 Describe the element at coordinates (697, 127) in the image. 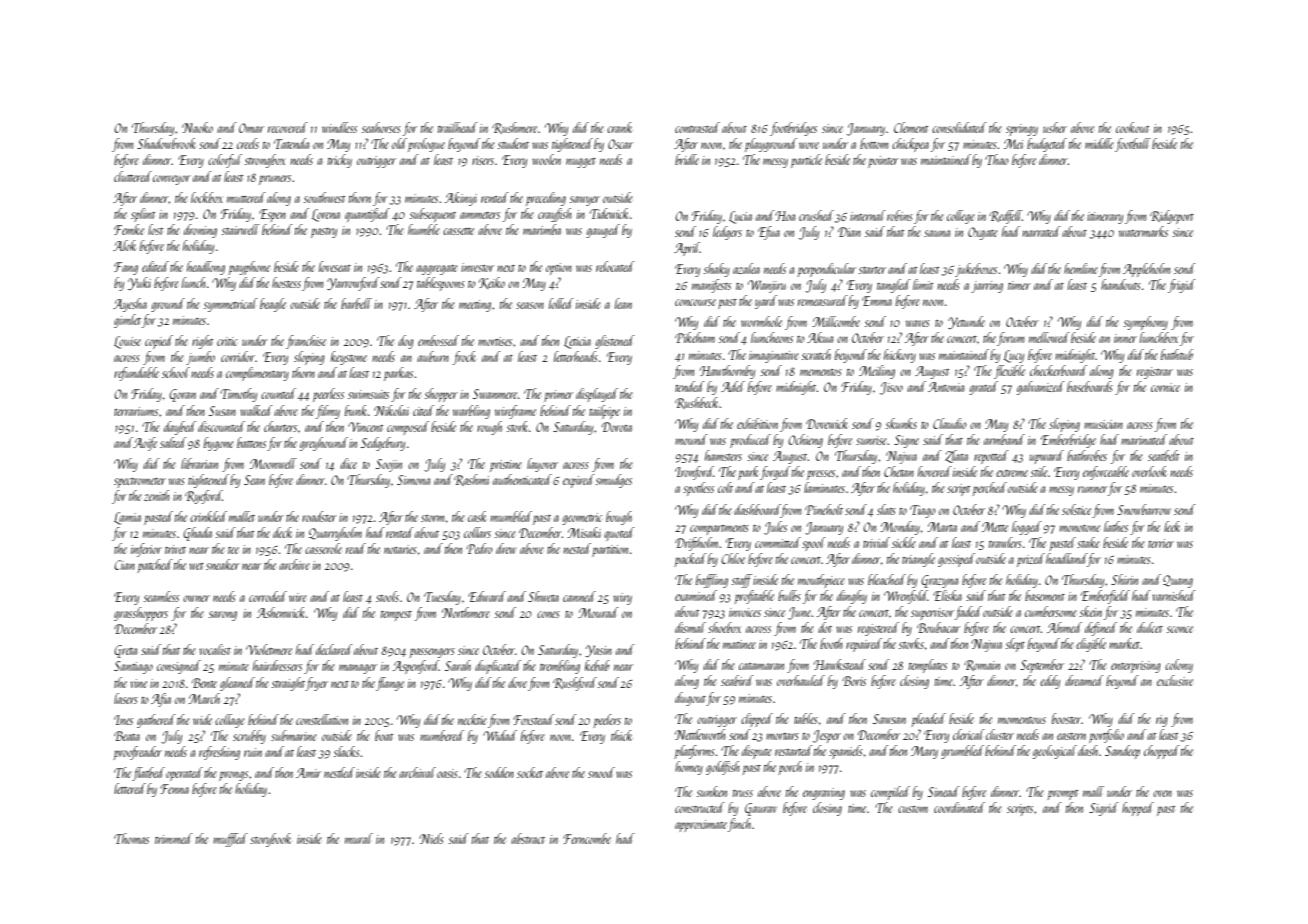

I see `contrasted` at that location.
